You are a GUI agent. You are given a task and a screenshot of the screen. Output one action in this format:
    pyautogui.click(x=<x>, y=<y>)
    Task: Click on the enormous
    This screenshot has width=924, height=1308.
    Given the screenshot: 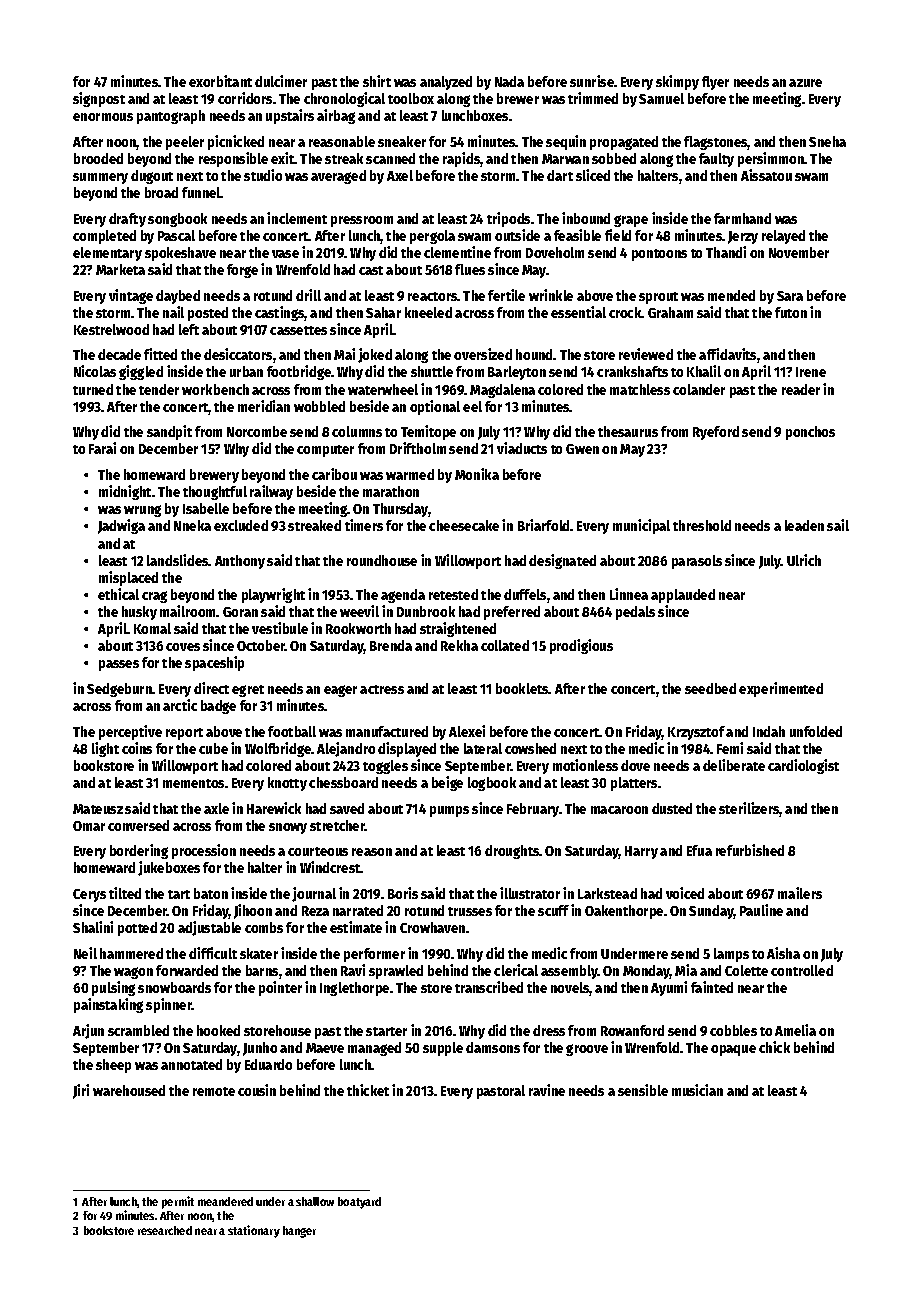 What is the action you would take?
    pyautogui.click(x=103, y=117)
